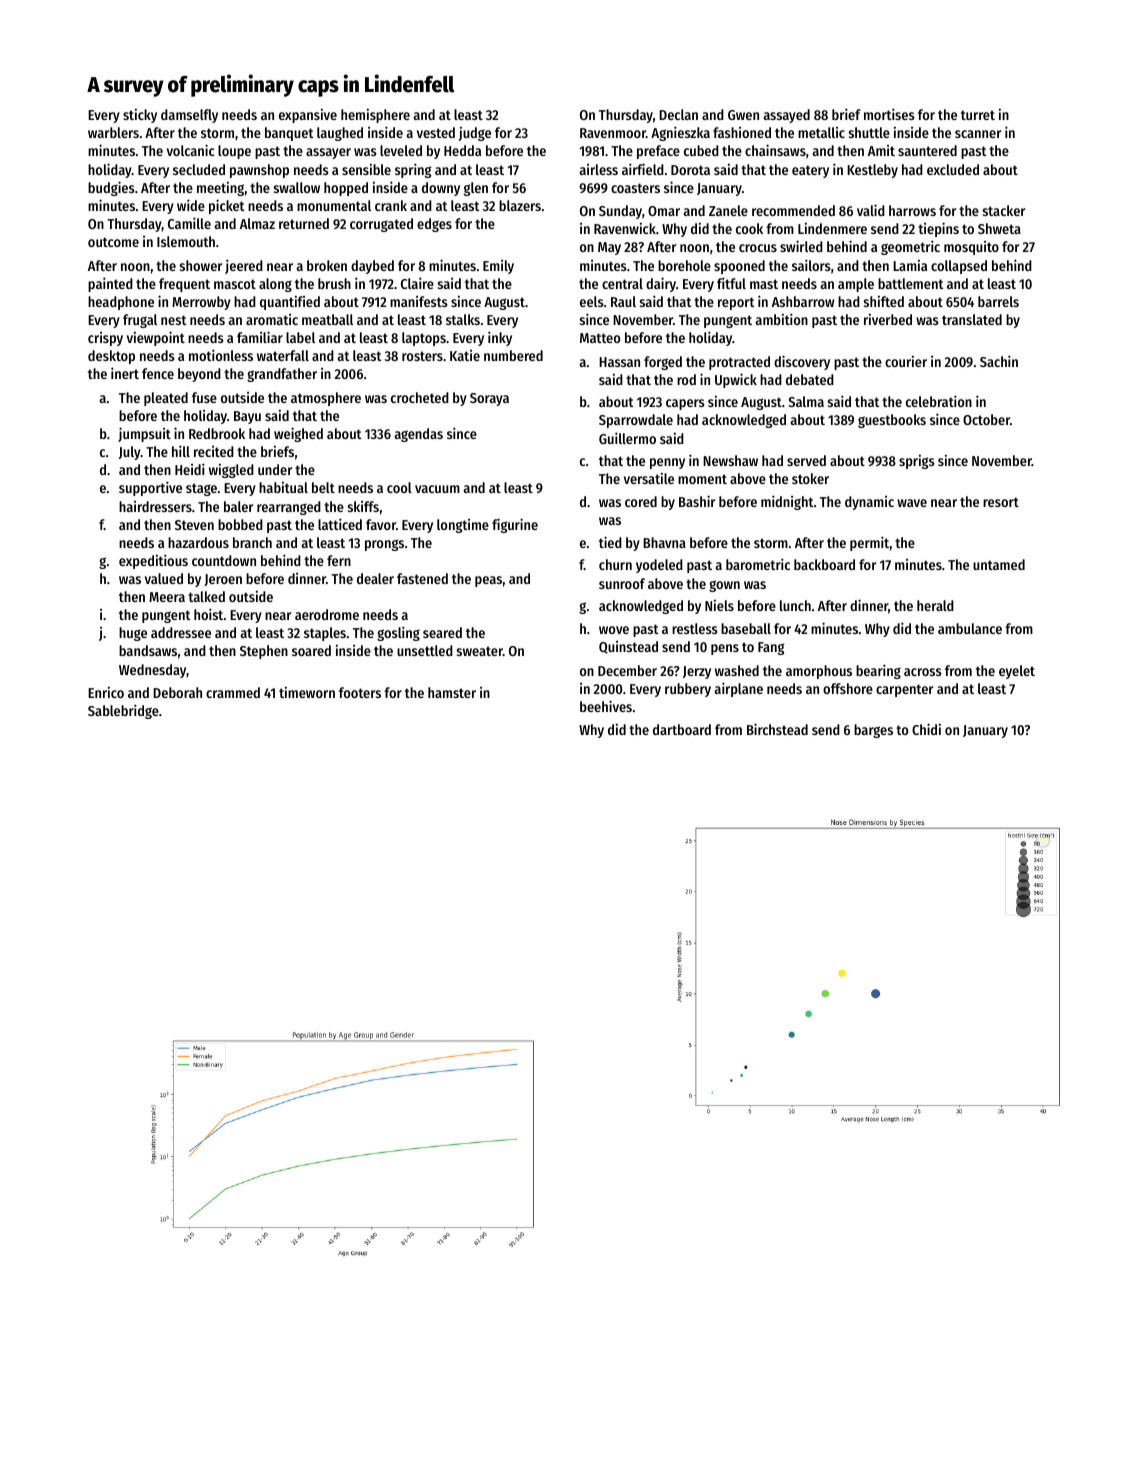  Describe the element at coordinates (360, 692) in the image. I see `footers` at that location.
